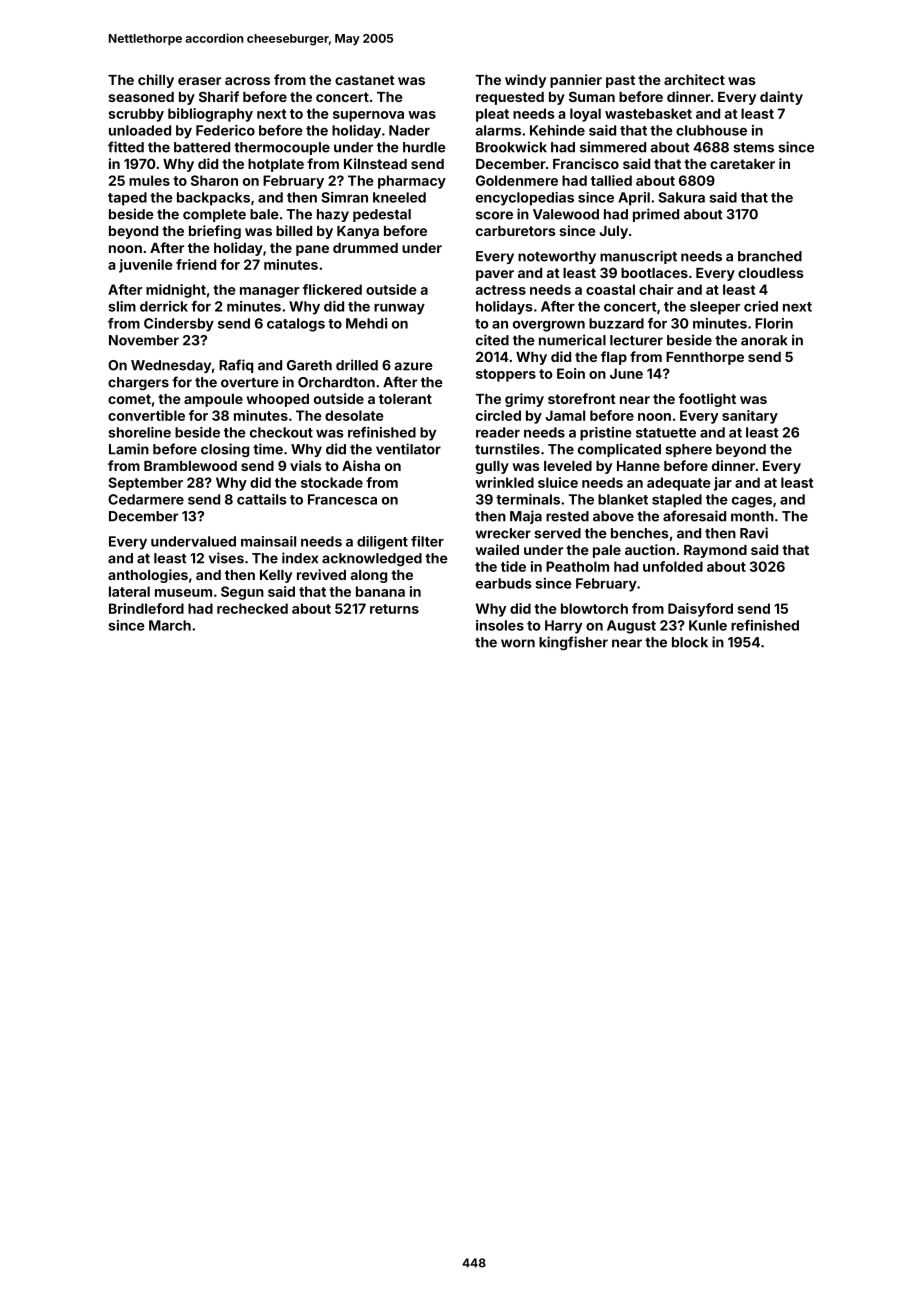  Describe the element at coordinates (711, 130) in the page. I see `clubhouse` at that location.
